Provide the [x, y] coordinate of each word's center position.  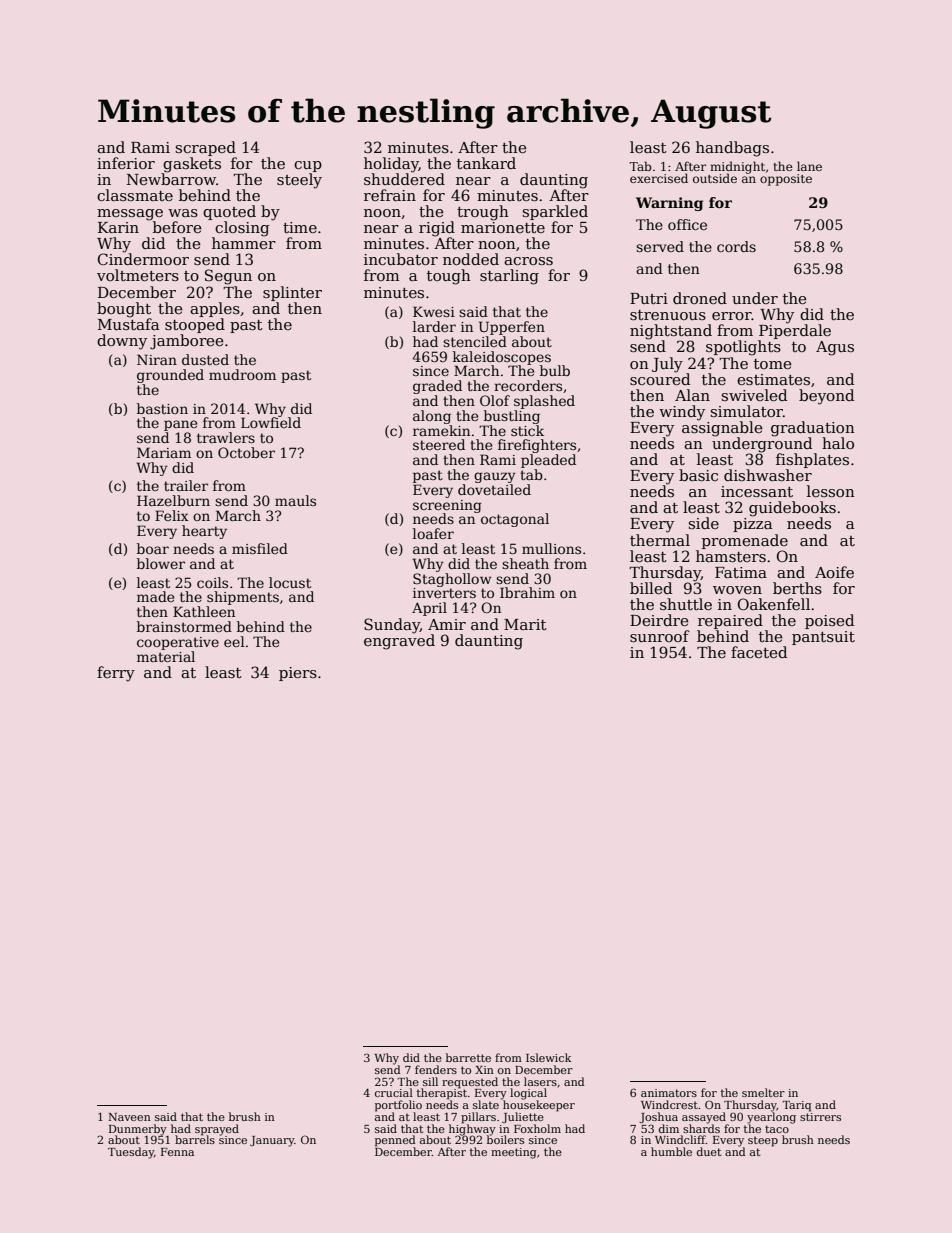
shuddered [404, 179]
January [272, 1141]
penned [395, 1141]
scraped [206, 148]
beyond [826, 397]
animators [669, 1093]
